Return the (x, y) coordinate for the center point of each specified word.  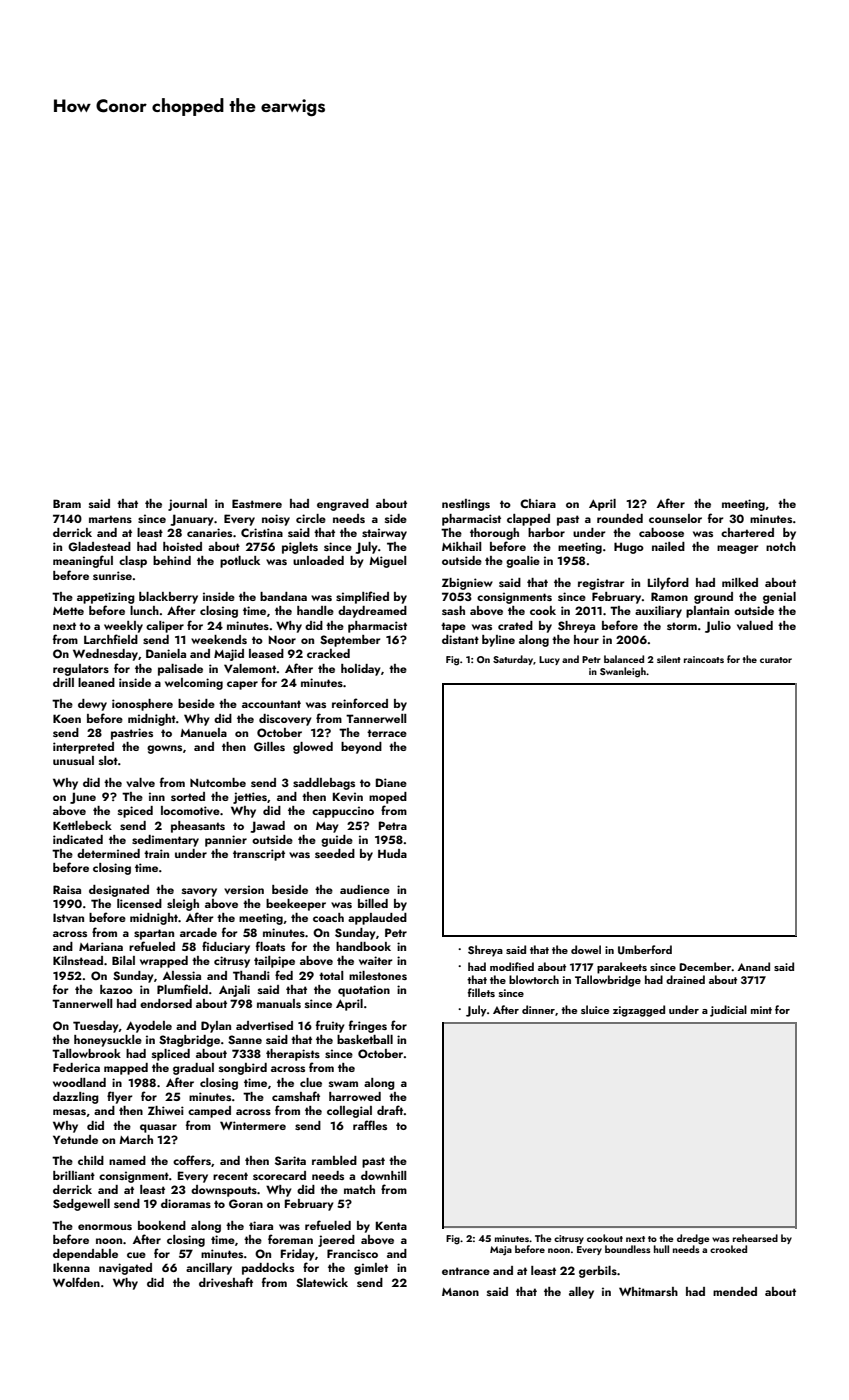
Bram (67, 503)
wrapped (164, 962)
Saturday (513, 660)
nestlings (466, 505)
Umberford (645, 950)
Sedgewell (81, 1205)
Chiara (538, 503)
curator (776, 660)
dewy (92, 705)
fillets (481, 992)
